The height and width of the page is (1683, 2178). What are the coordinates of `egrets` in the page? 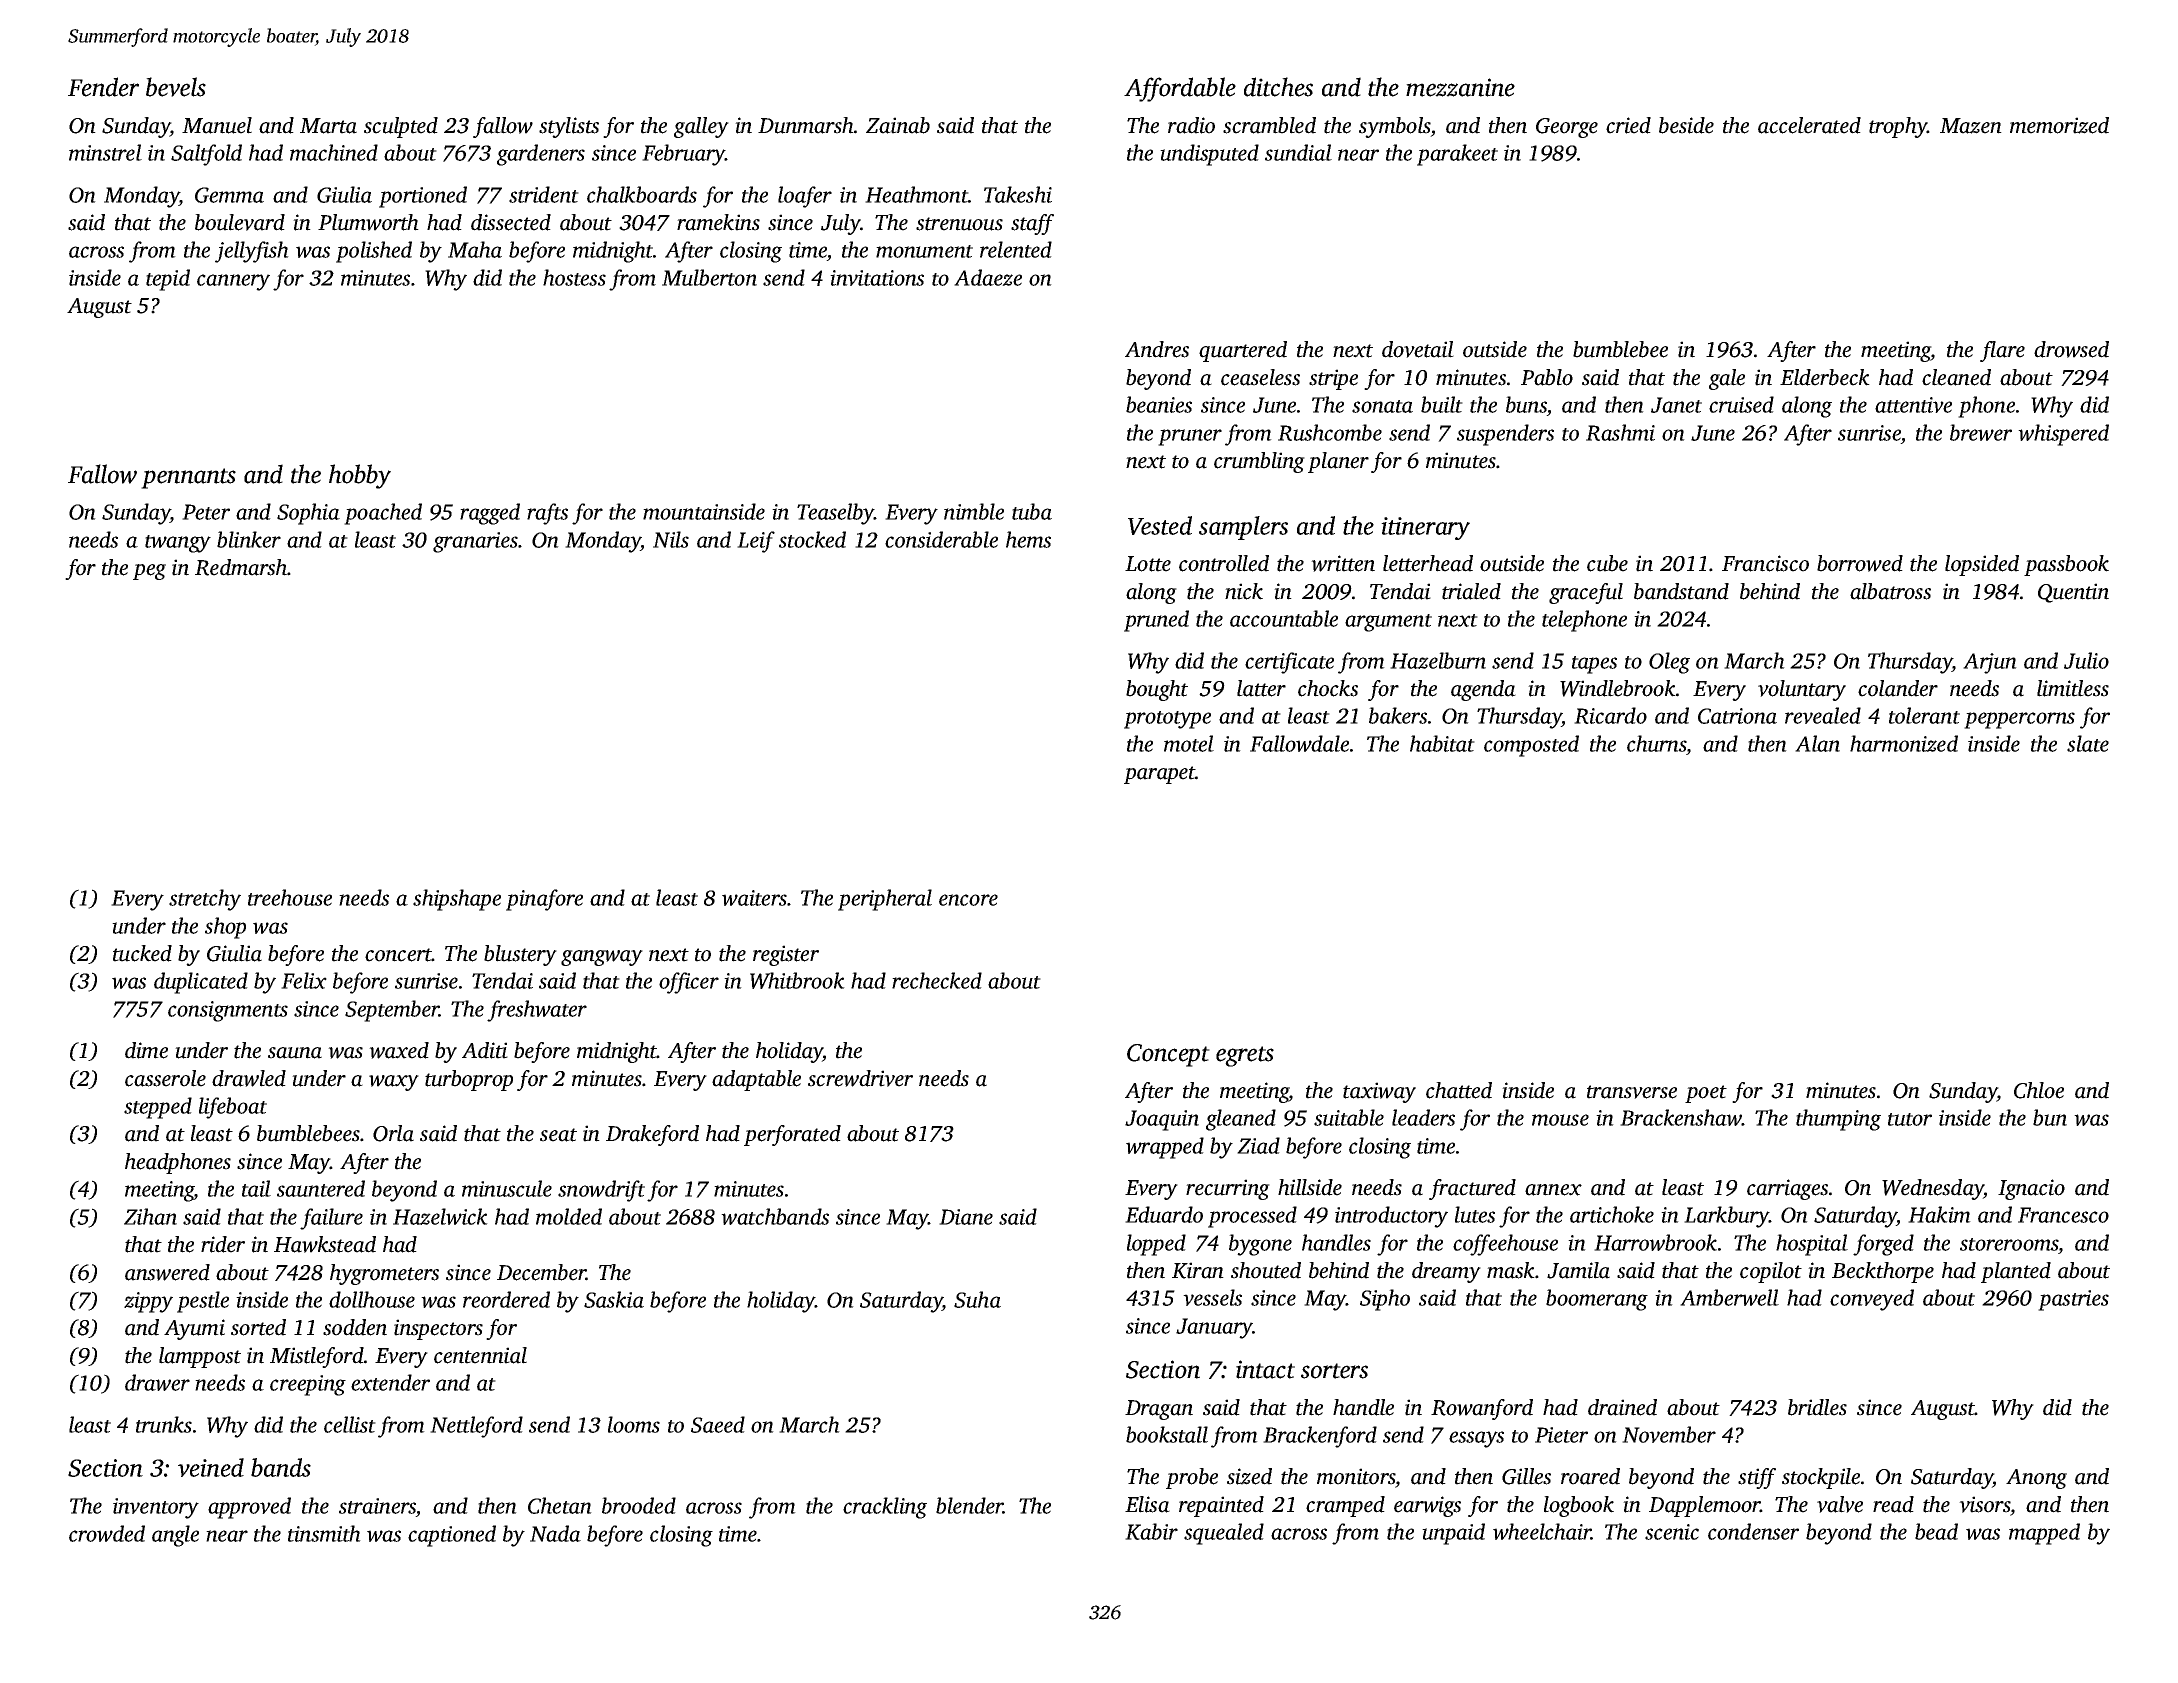 It's located at (1245, 1056).
